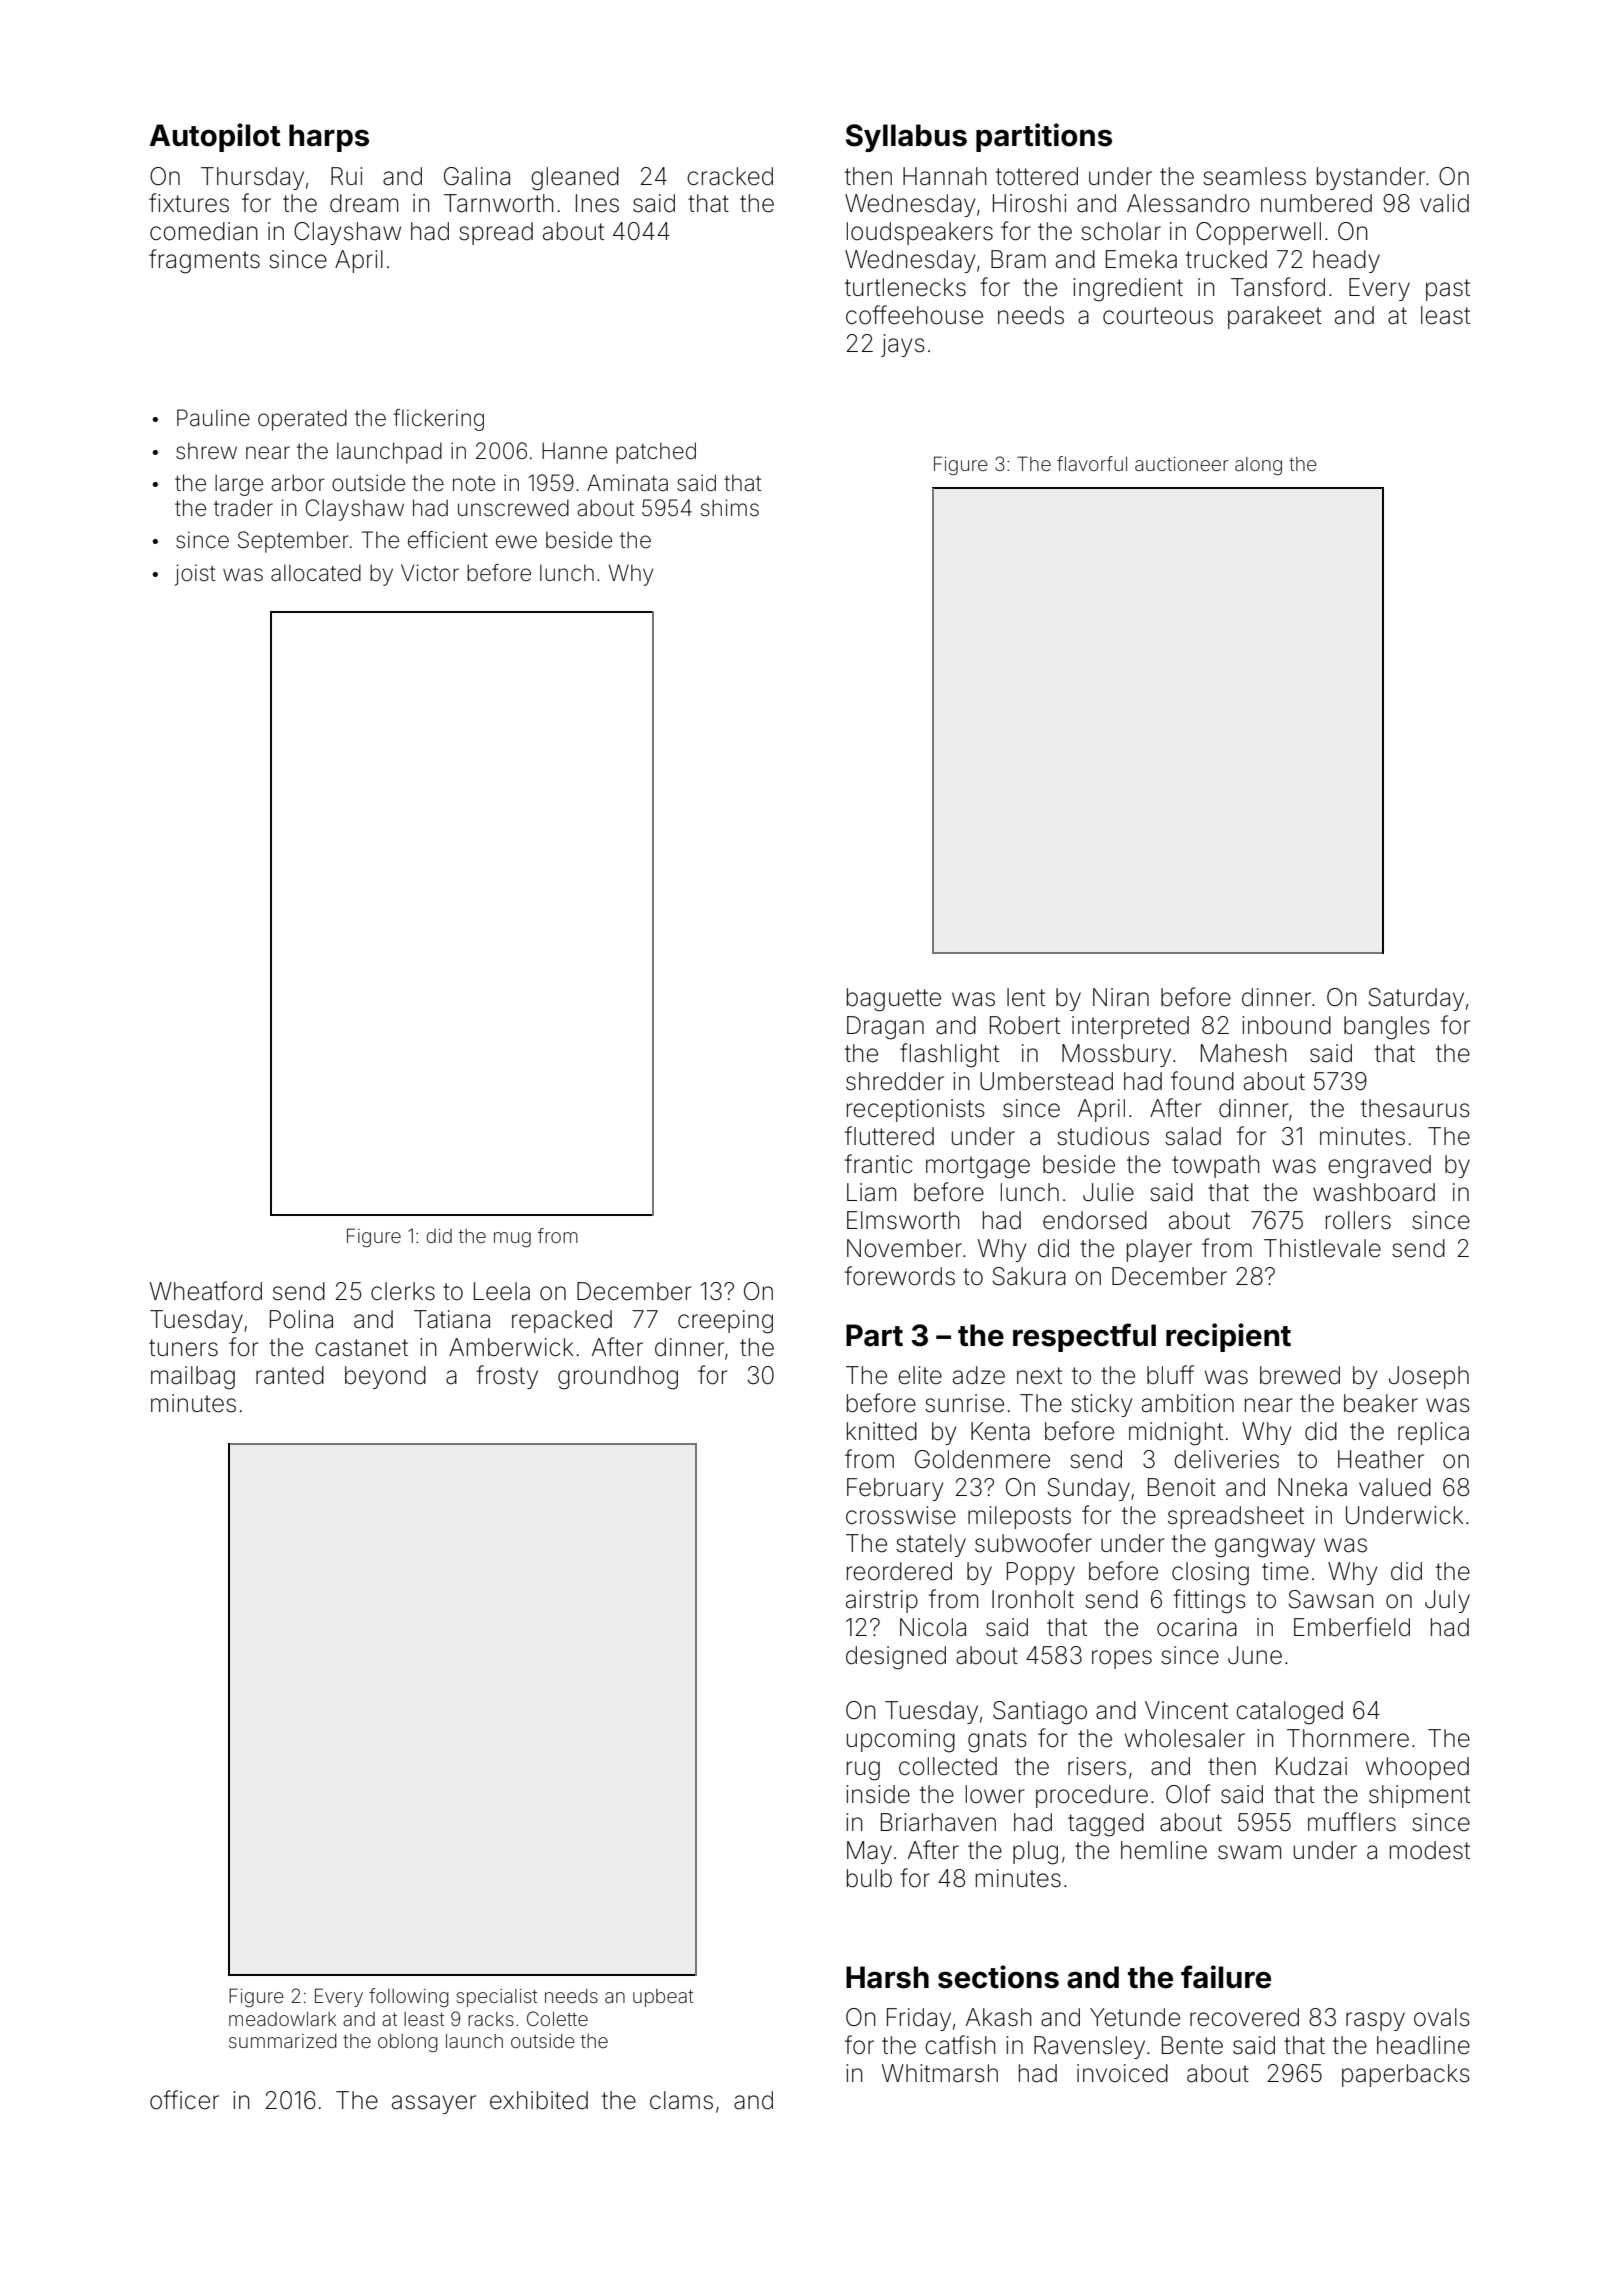 This screenshot has height=2292, width=1620. What do you see at coordinates (430, 572) in the screenshot?
I see `Victor` at bounding box center [430, 572].
